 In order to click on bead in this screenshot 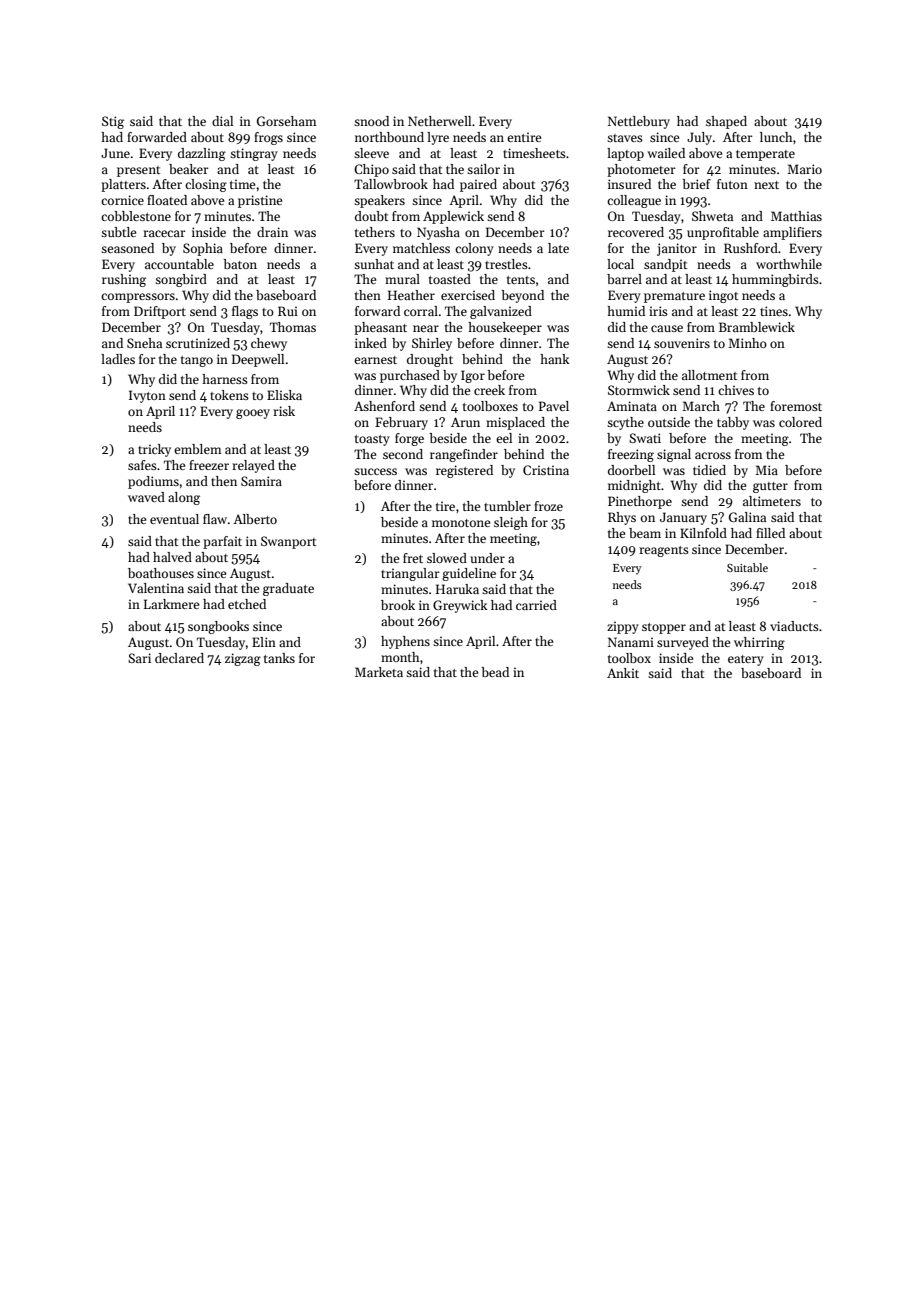, I will do `click(495, 672)`.
